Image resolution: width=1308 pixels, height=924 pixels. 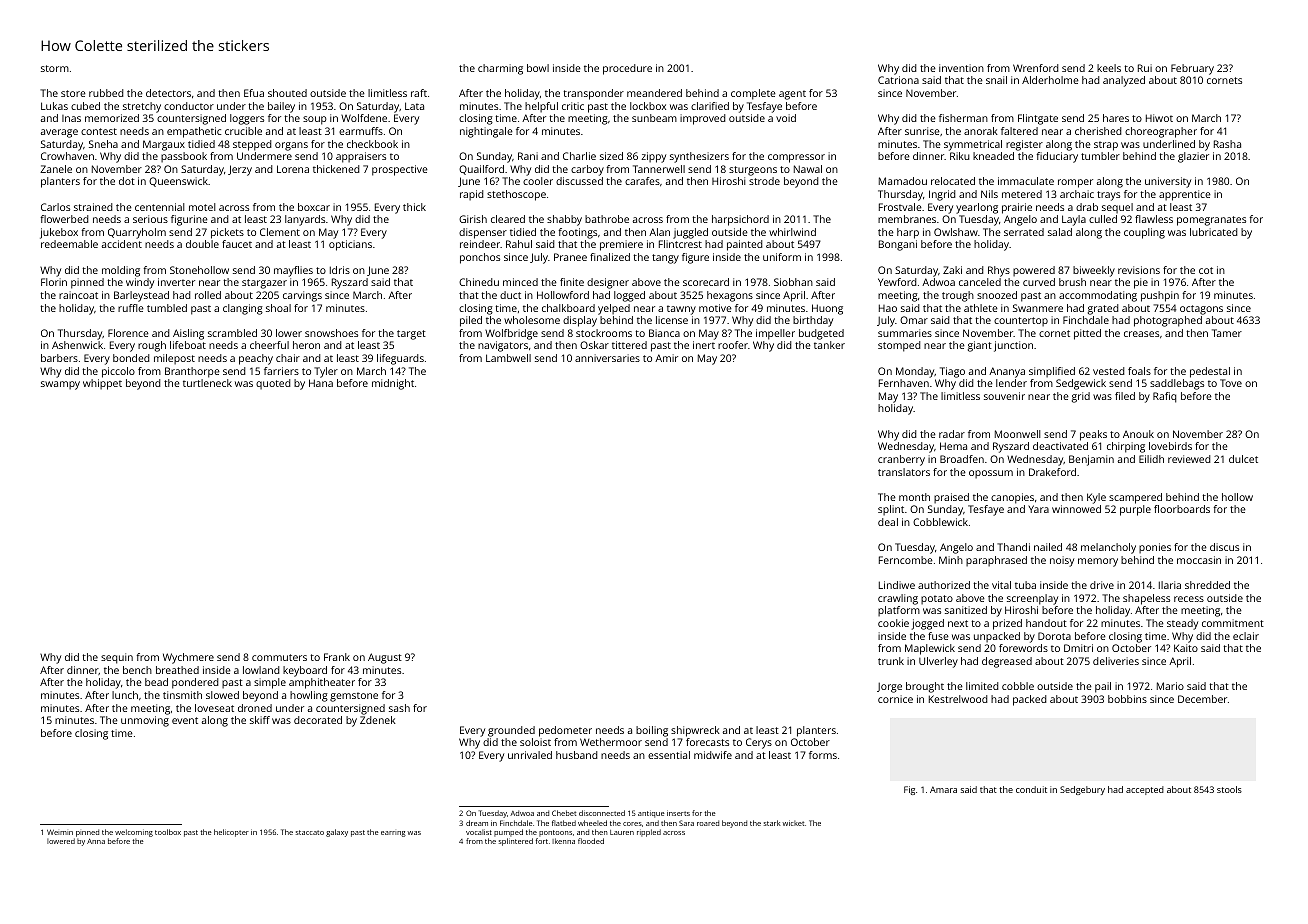 I want to click on carafes, so click(x=642, y=181).
